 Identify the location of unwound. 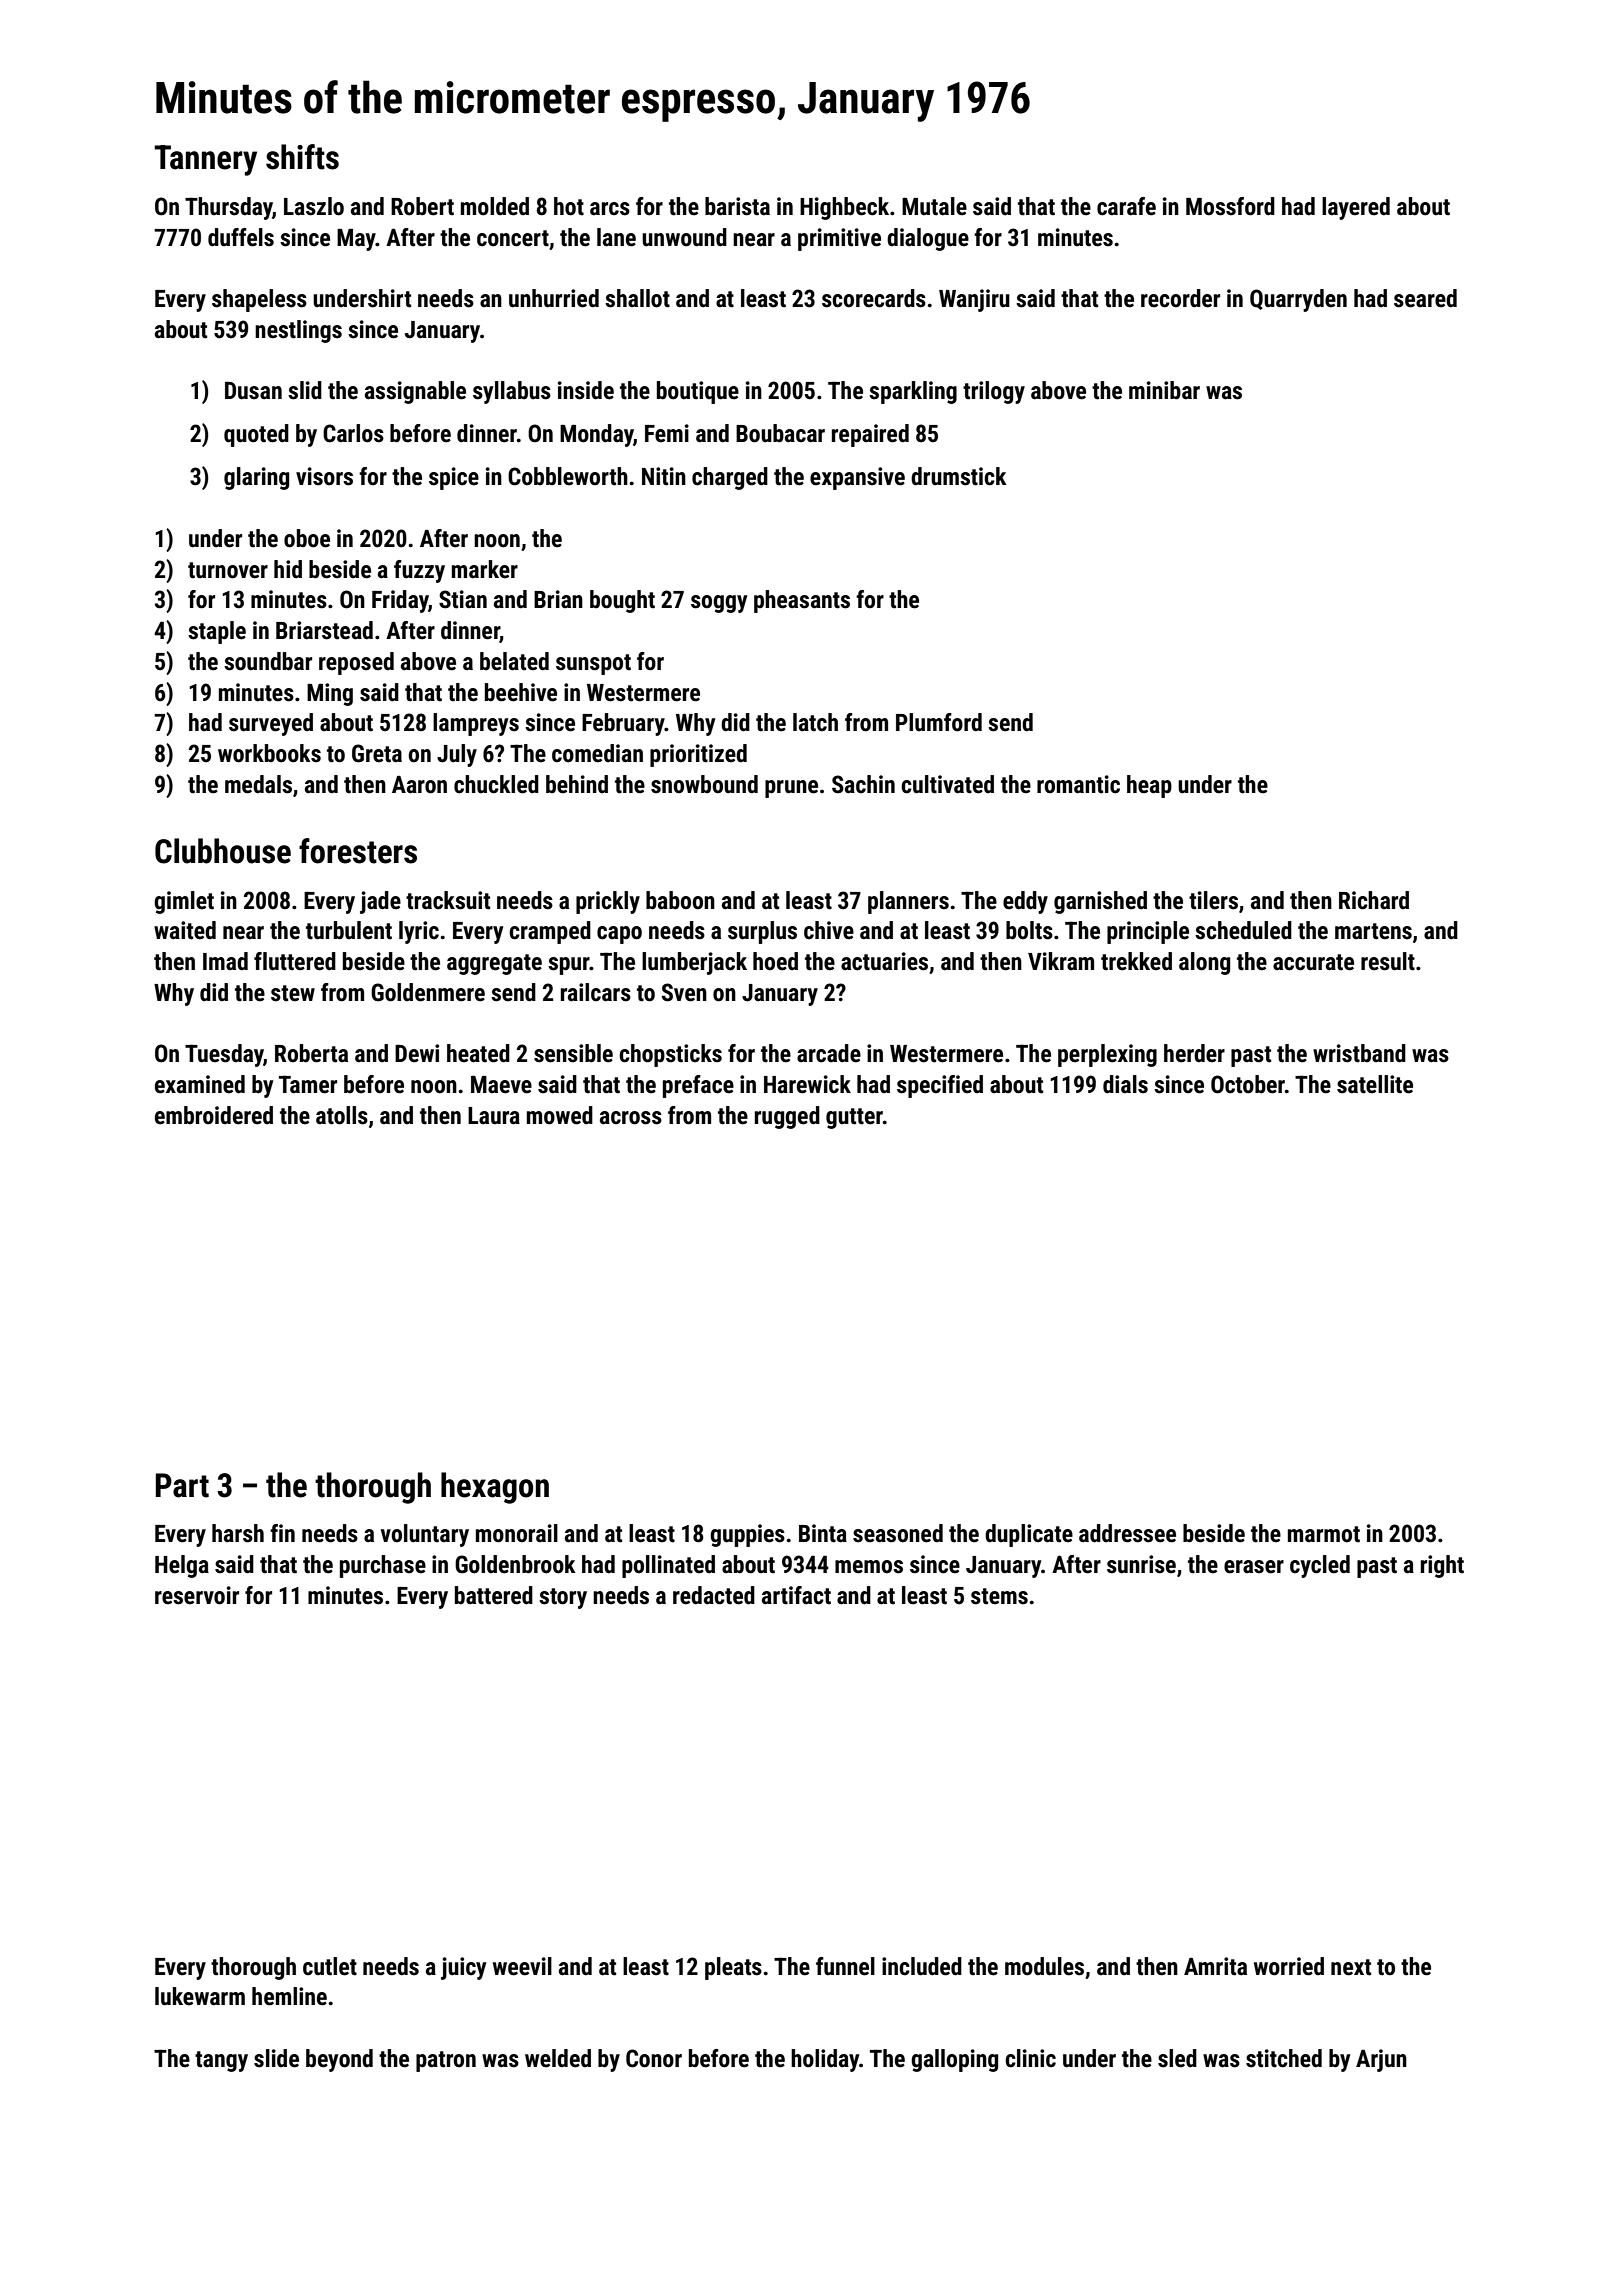
(684, 237).
